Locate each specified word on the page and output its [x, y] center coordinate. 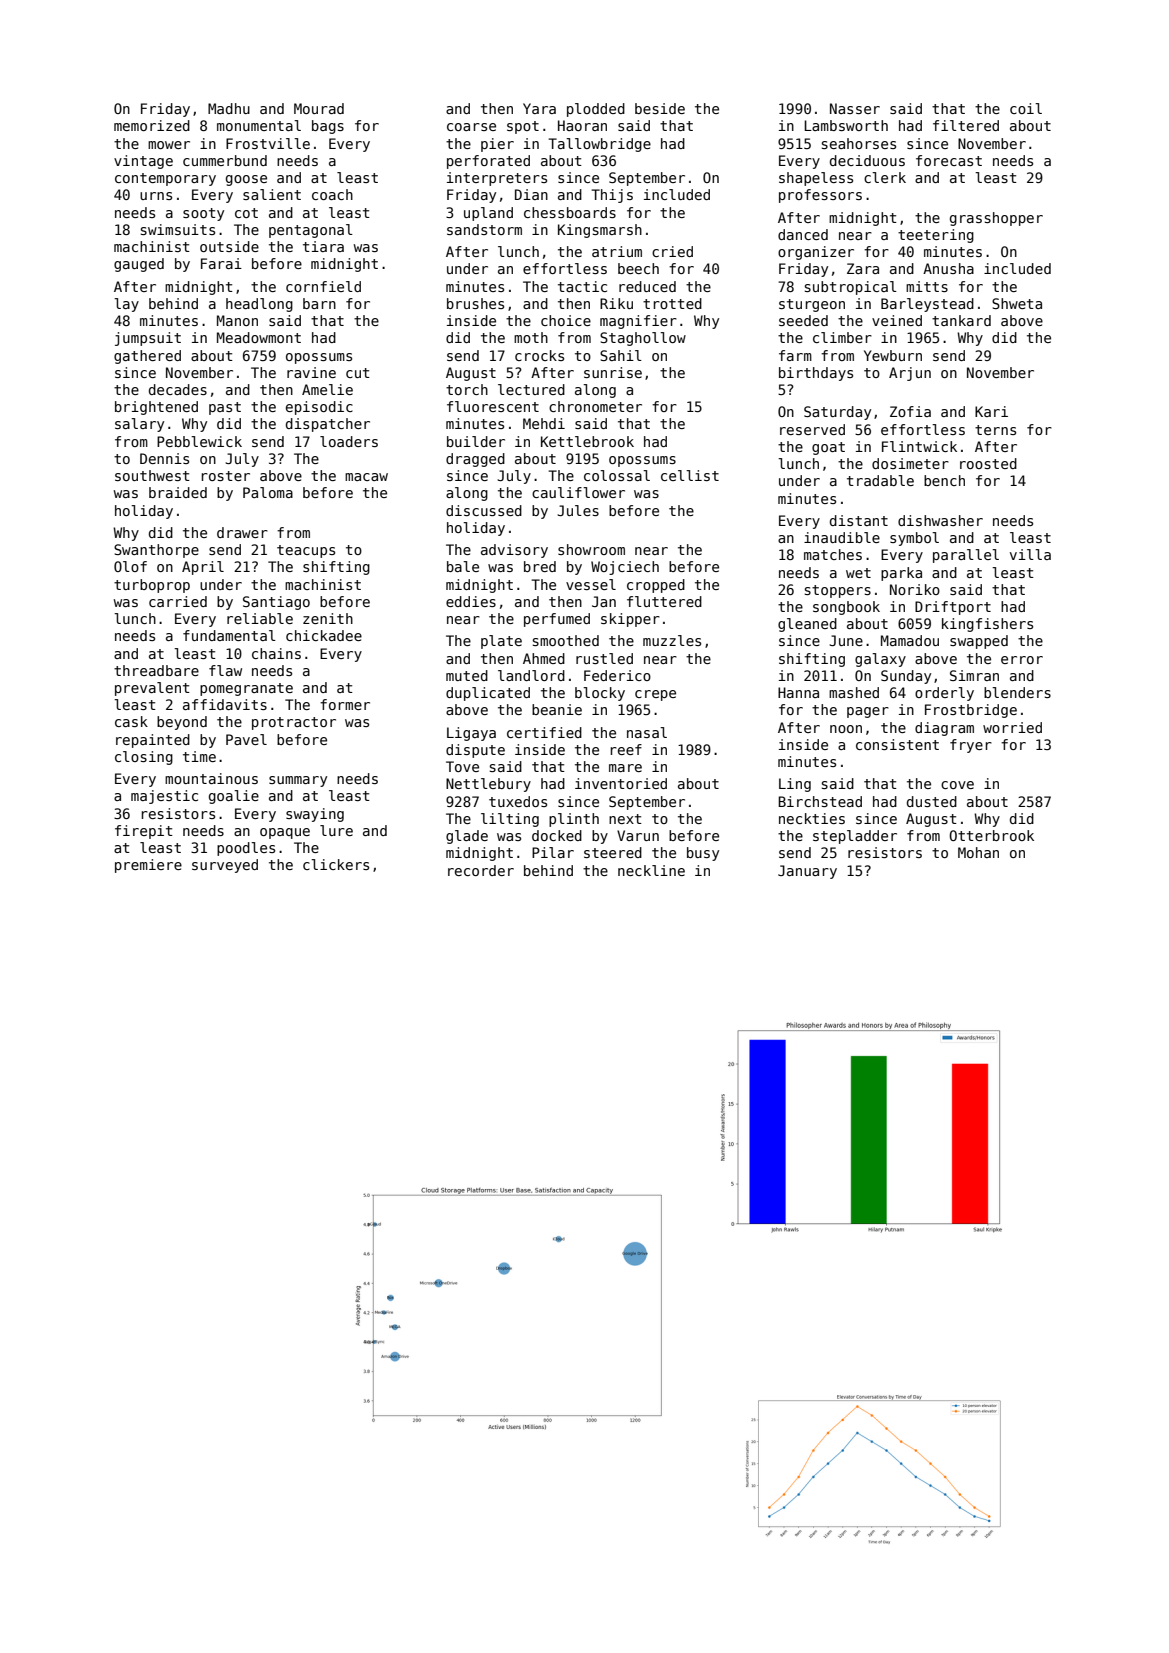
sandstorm [484, 229]
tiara [323, 246]
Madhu [229, 108]
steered [613, 852]
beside [660, 108]
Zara [863, 268]
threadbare [156, 670]
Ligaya [471, 734]
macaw [366, 477]
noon [846, 729]
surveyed [225, 866]
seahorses [859, 143]
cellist [690, 475]
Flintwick [919, 446]
